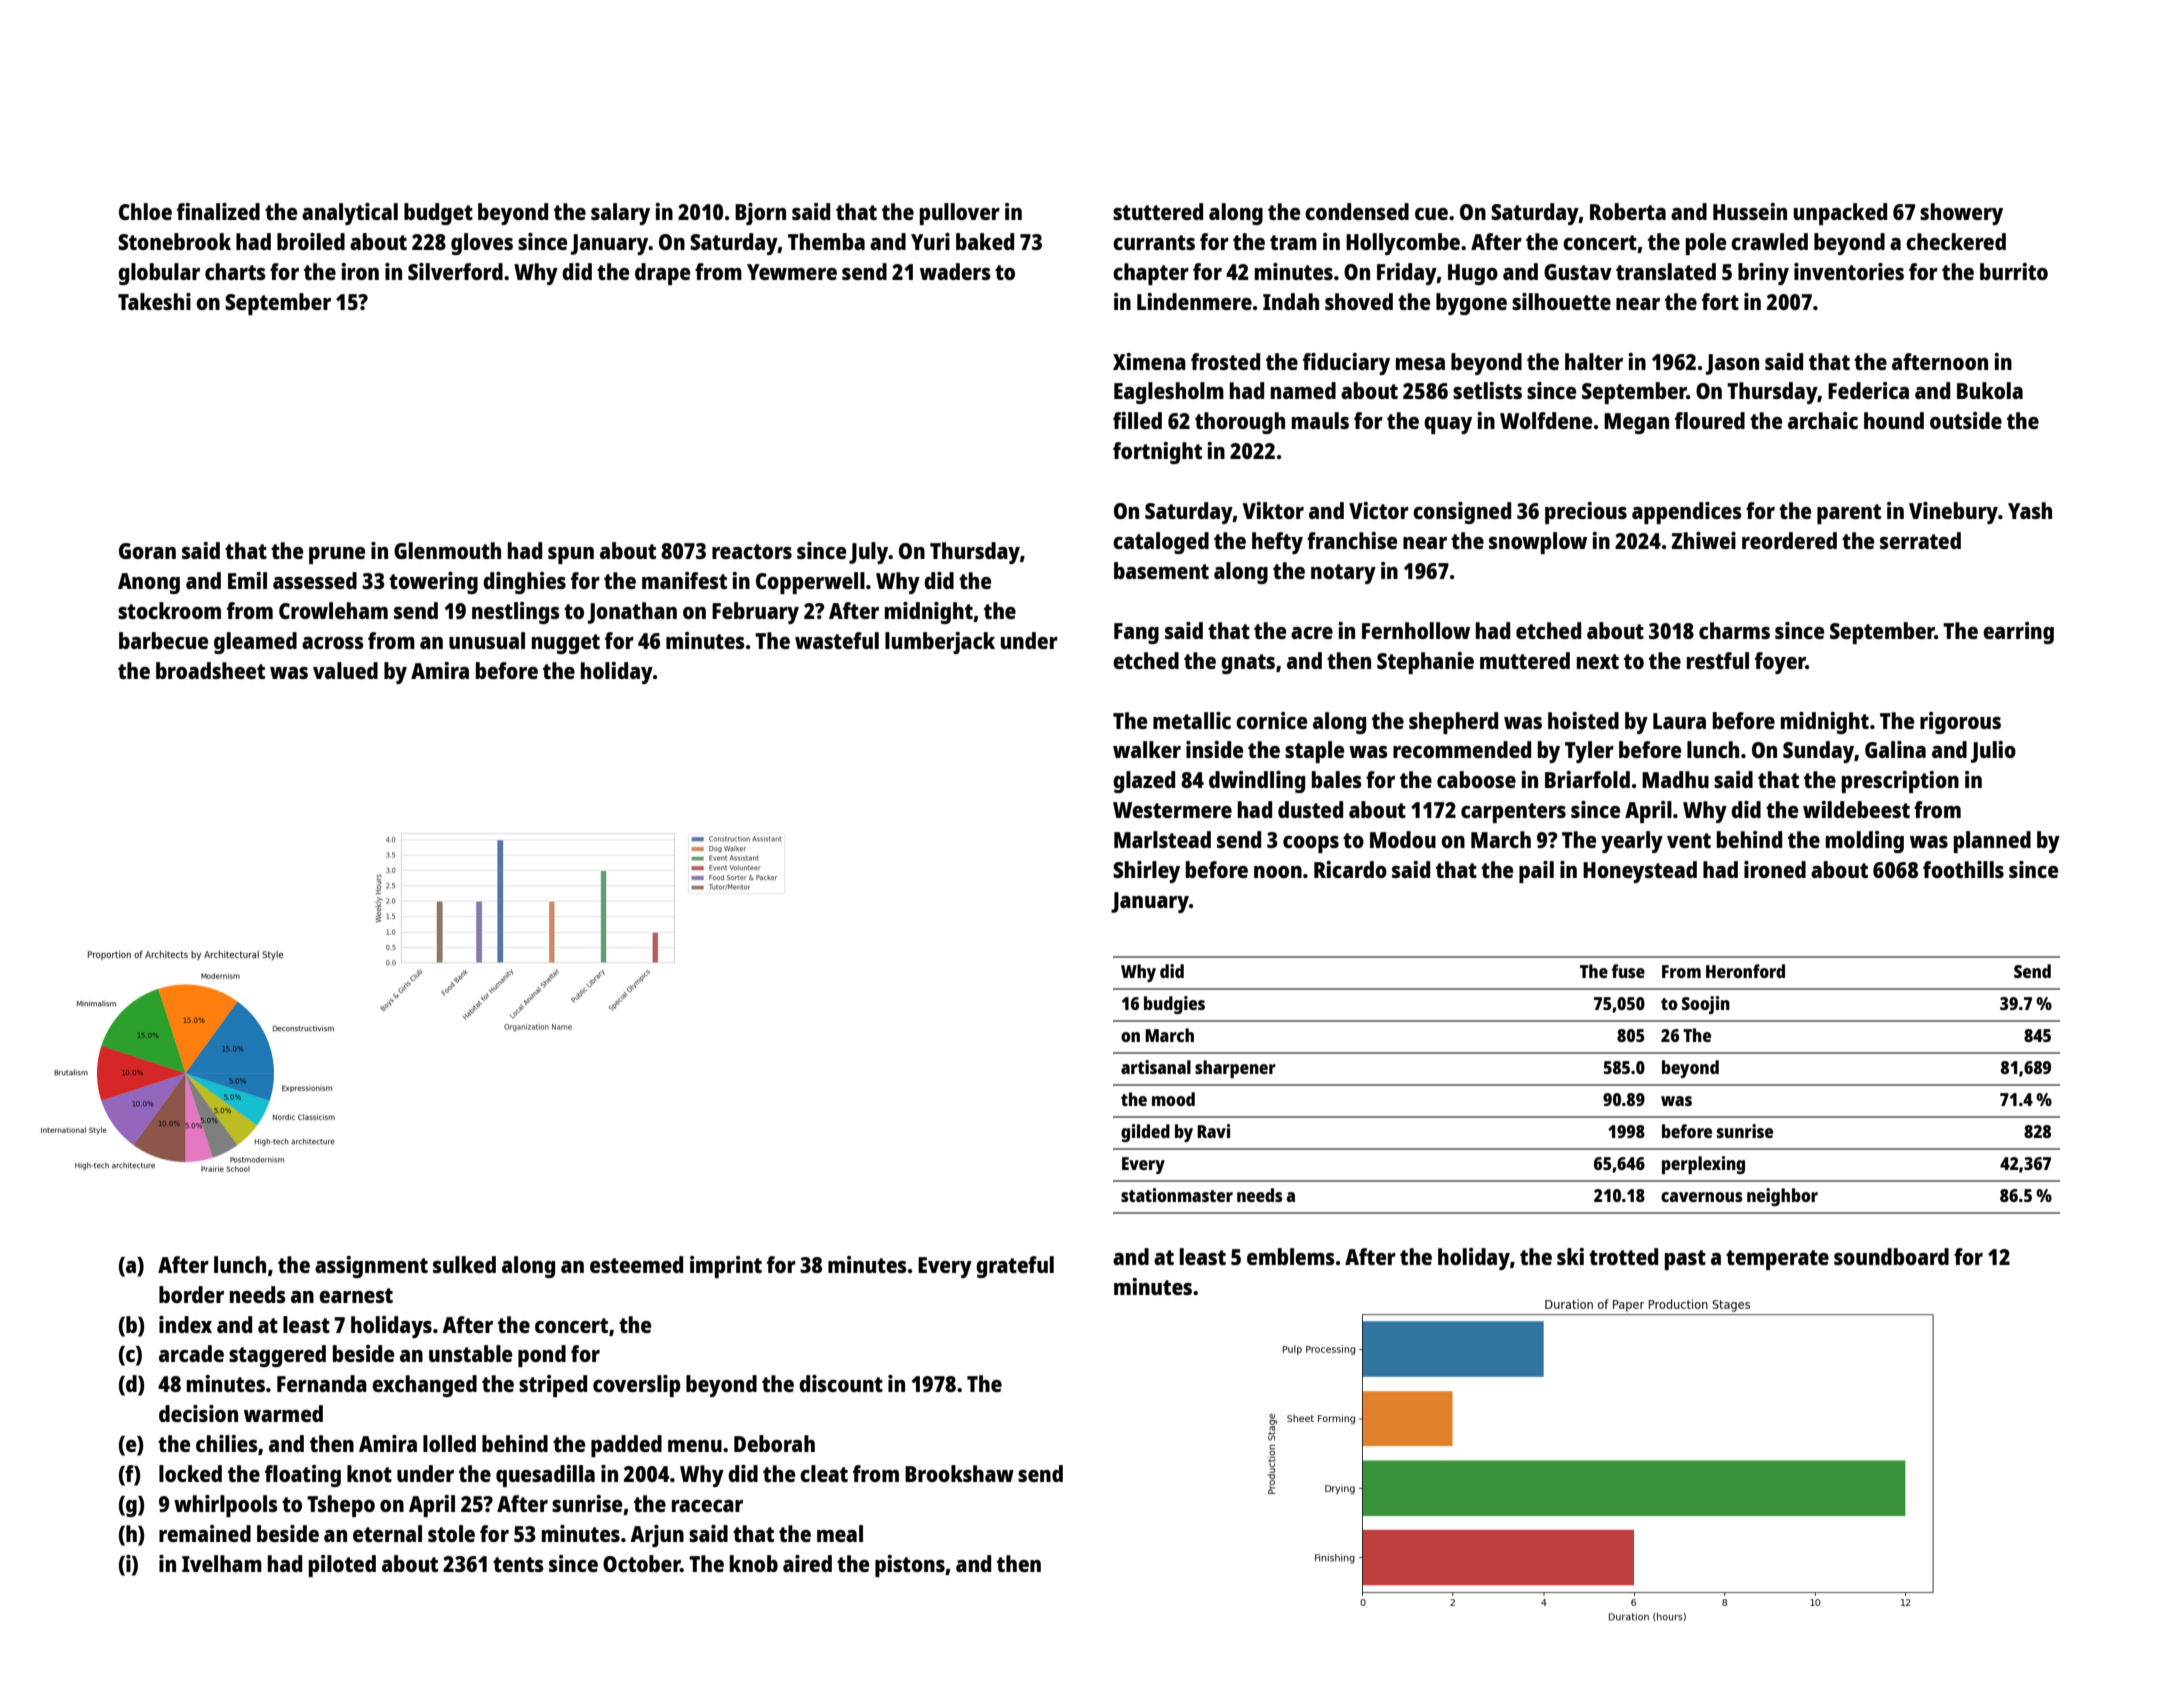 The width and height of the screenshot is (2178, 1683). I want to click on soundboard, so click(1891, 1256).
